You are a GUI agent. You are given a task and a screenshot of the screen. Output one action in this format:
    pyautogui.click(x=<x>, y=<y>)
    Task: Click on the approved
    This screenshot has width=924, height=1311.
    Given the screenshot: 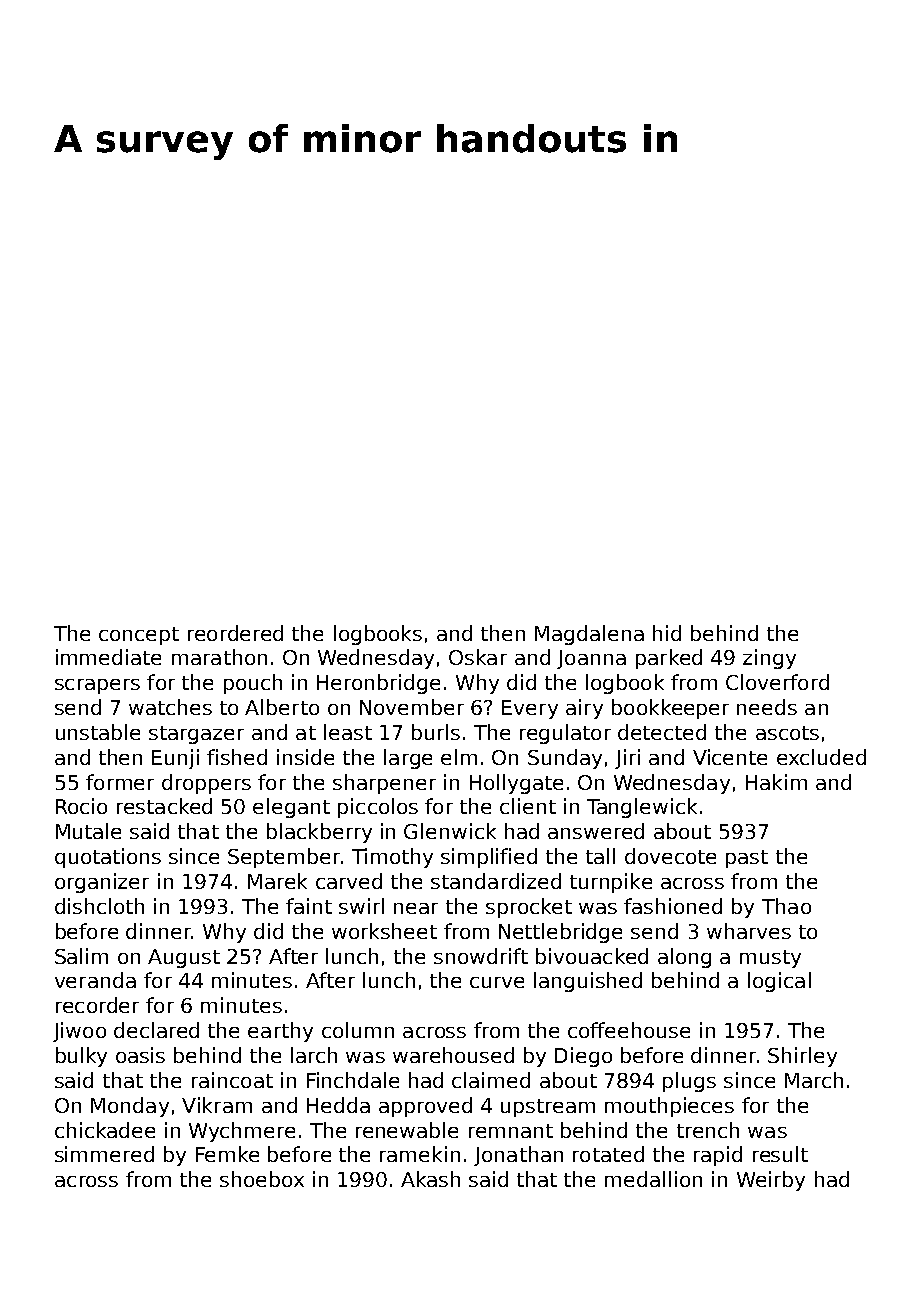 What is the action you would take?
    pyautogui.click(x=425, y=1107)
